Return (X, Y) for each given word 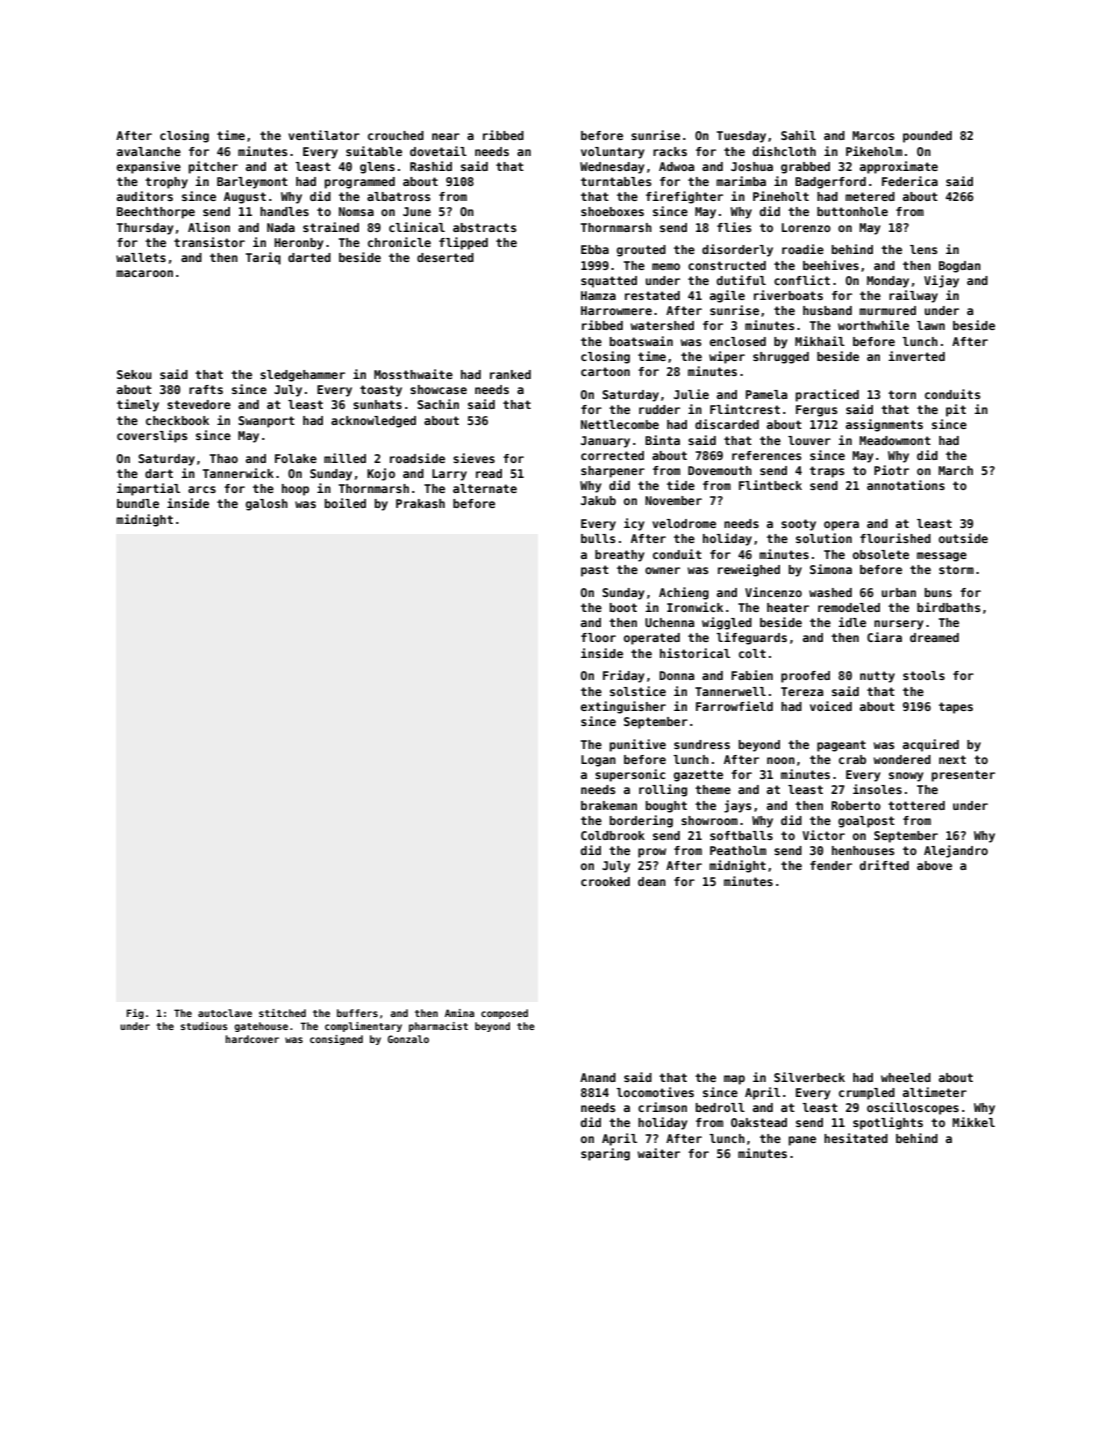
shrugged (781, 358)
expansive (149, 167)
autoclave (225, 1013)
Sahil (798, 135)
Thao (224, 458)
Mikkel (973, 1122)
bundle (138, 503)
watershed (662, 325)
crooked (605, 881)
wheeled (906, 1077)
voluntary (612, 153)
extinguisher (623, 707)
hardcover (252, 1039)
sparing (605, 1154)
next (952, 759)
